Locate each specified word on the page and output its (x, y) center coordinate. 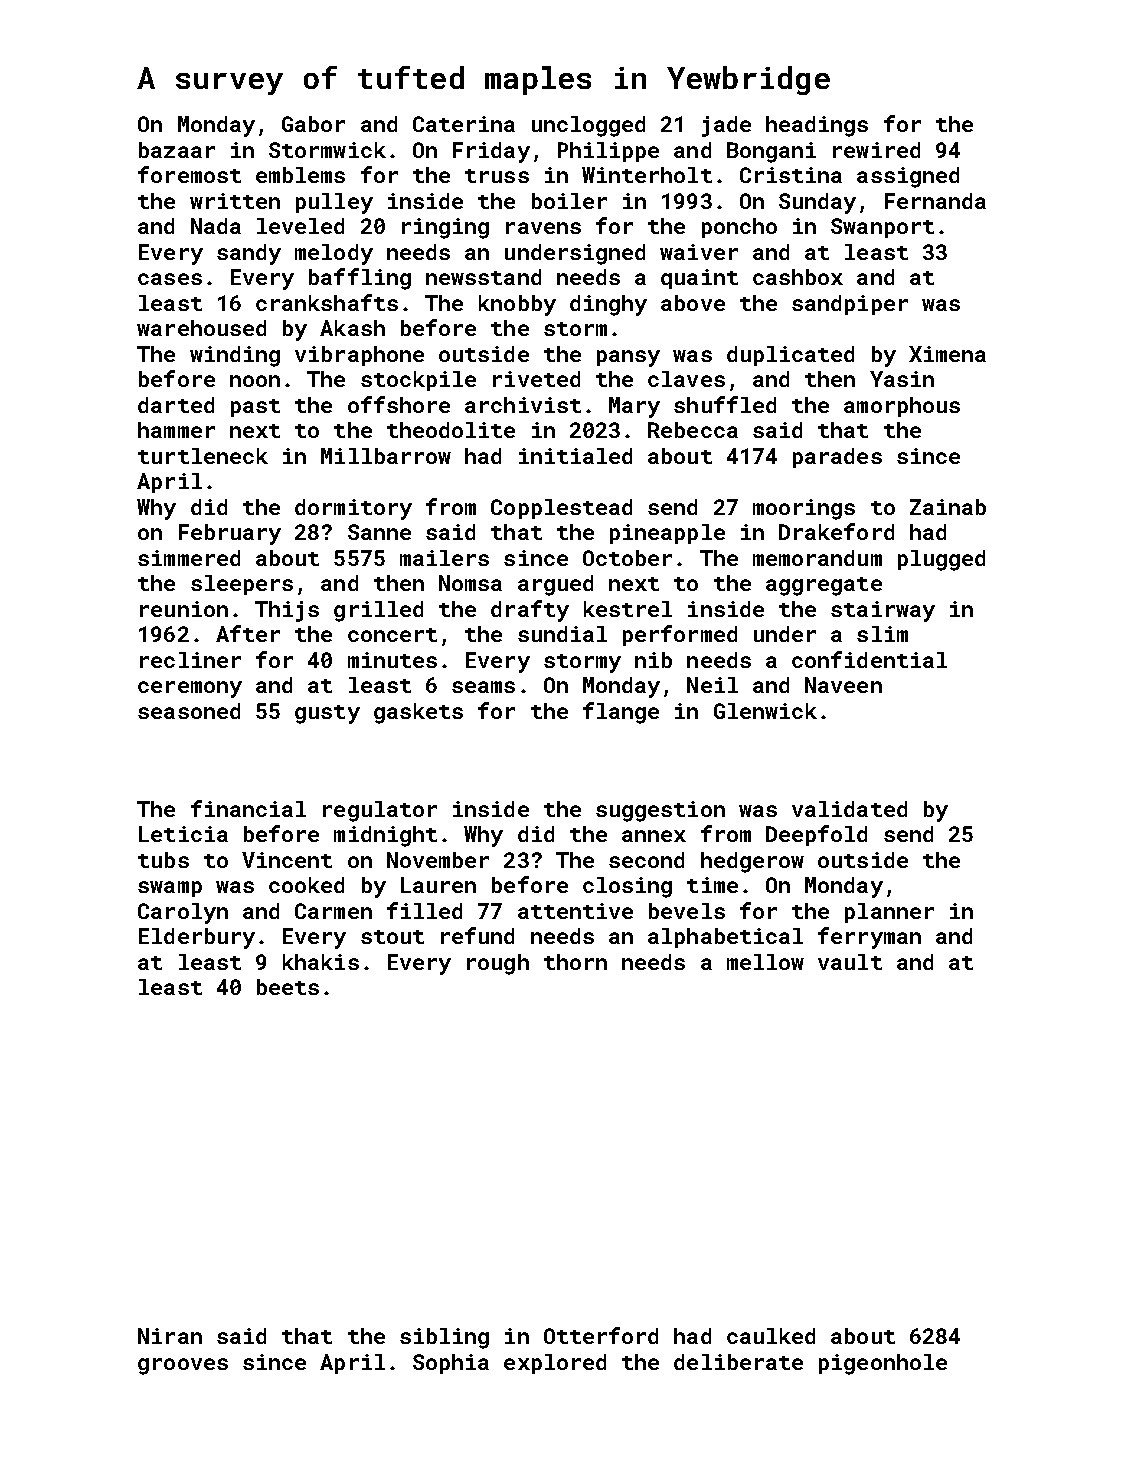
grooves (183, 1366)
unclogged (588, 126)
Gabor (313, 124)
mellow (765, 962)
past (255, 408)
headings (817, 126)
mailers (444, 558)
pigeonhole (883, 1364)
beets (288, 987)
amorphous (902, 407)
